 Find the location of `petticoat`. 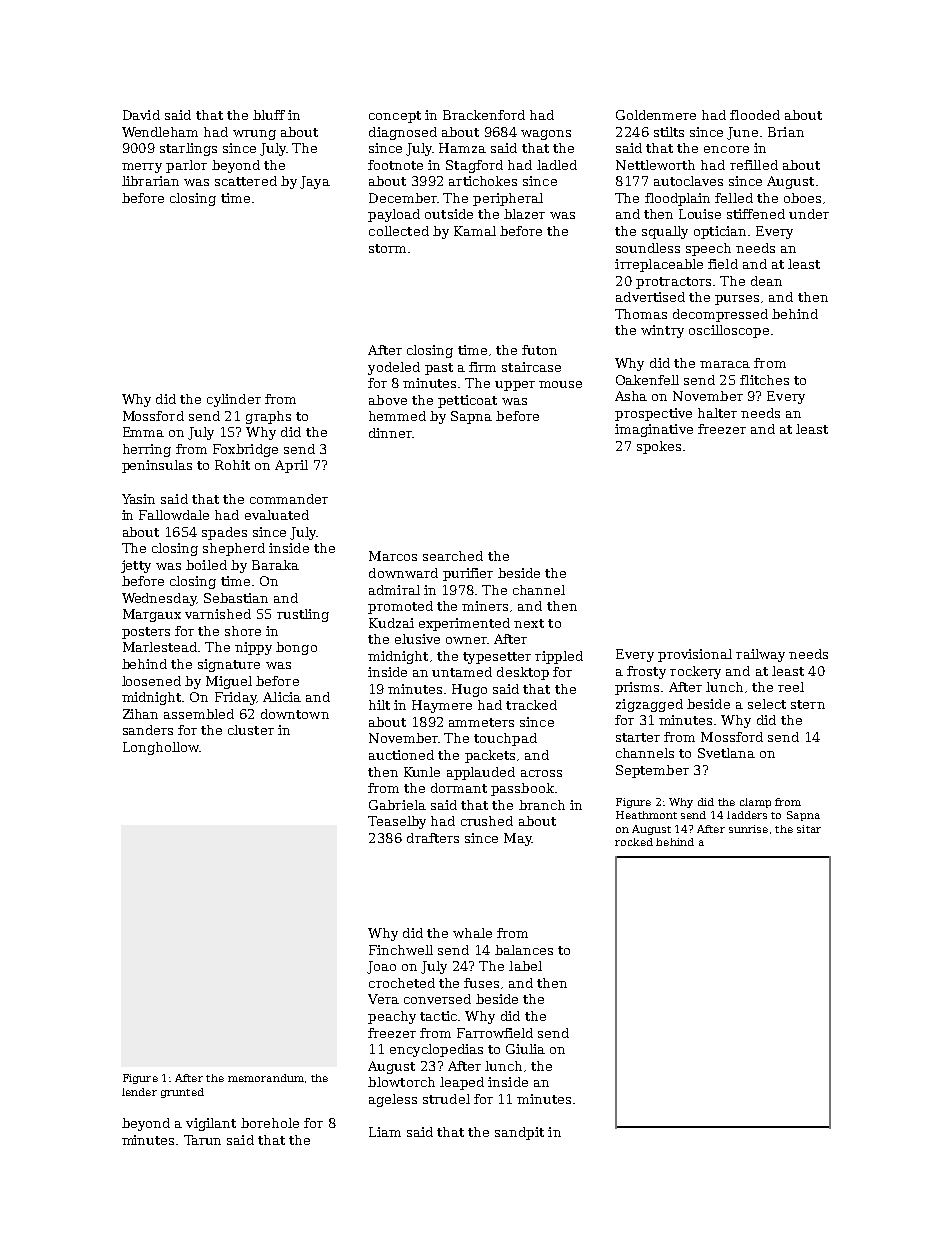

petticoat is located at coordinates (467, 401).
